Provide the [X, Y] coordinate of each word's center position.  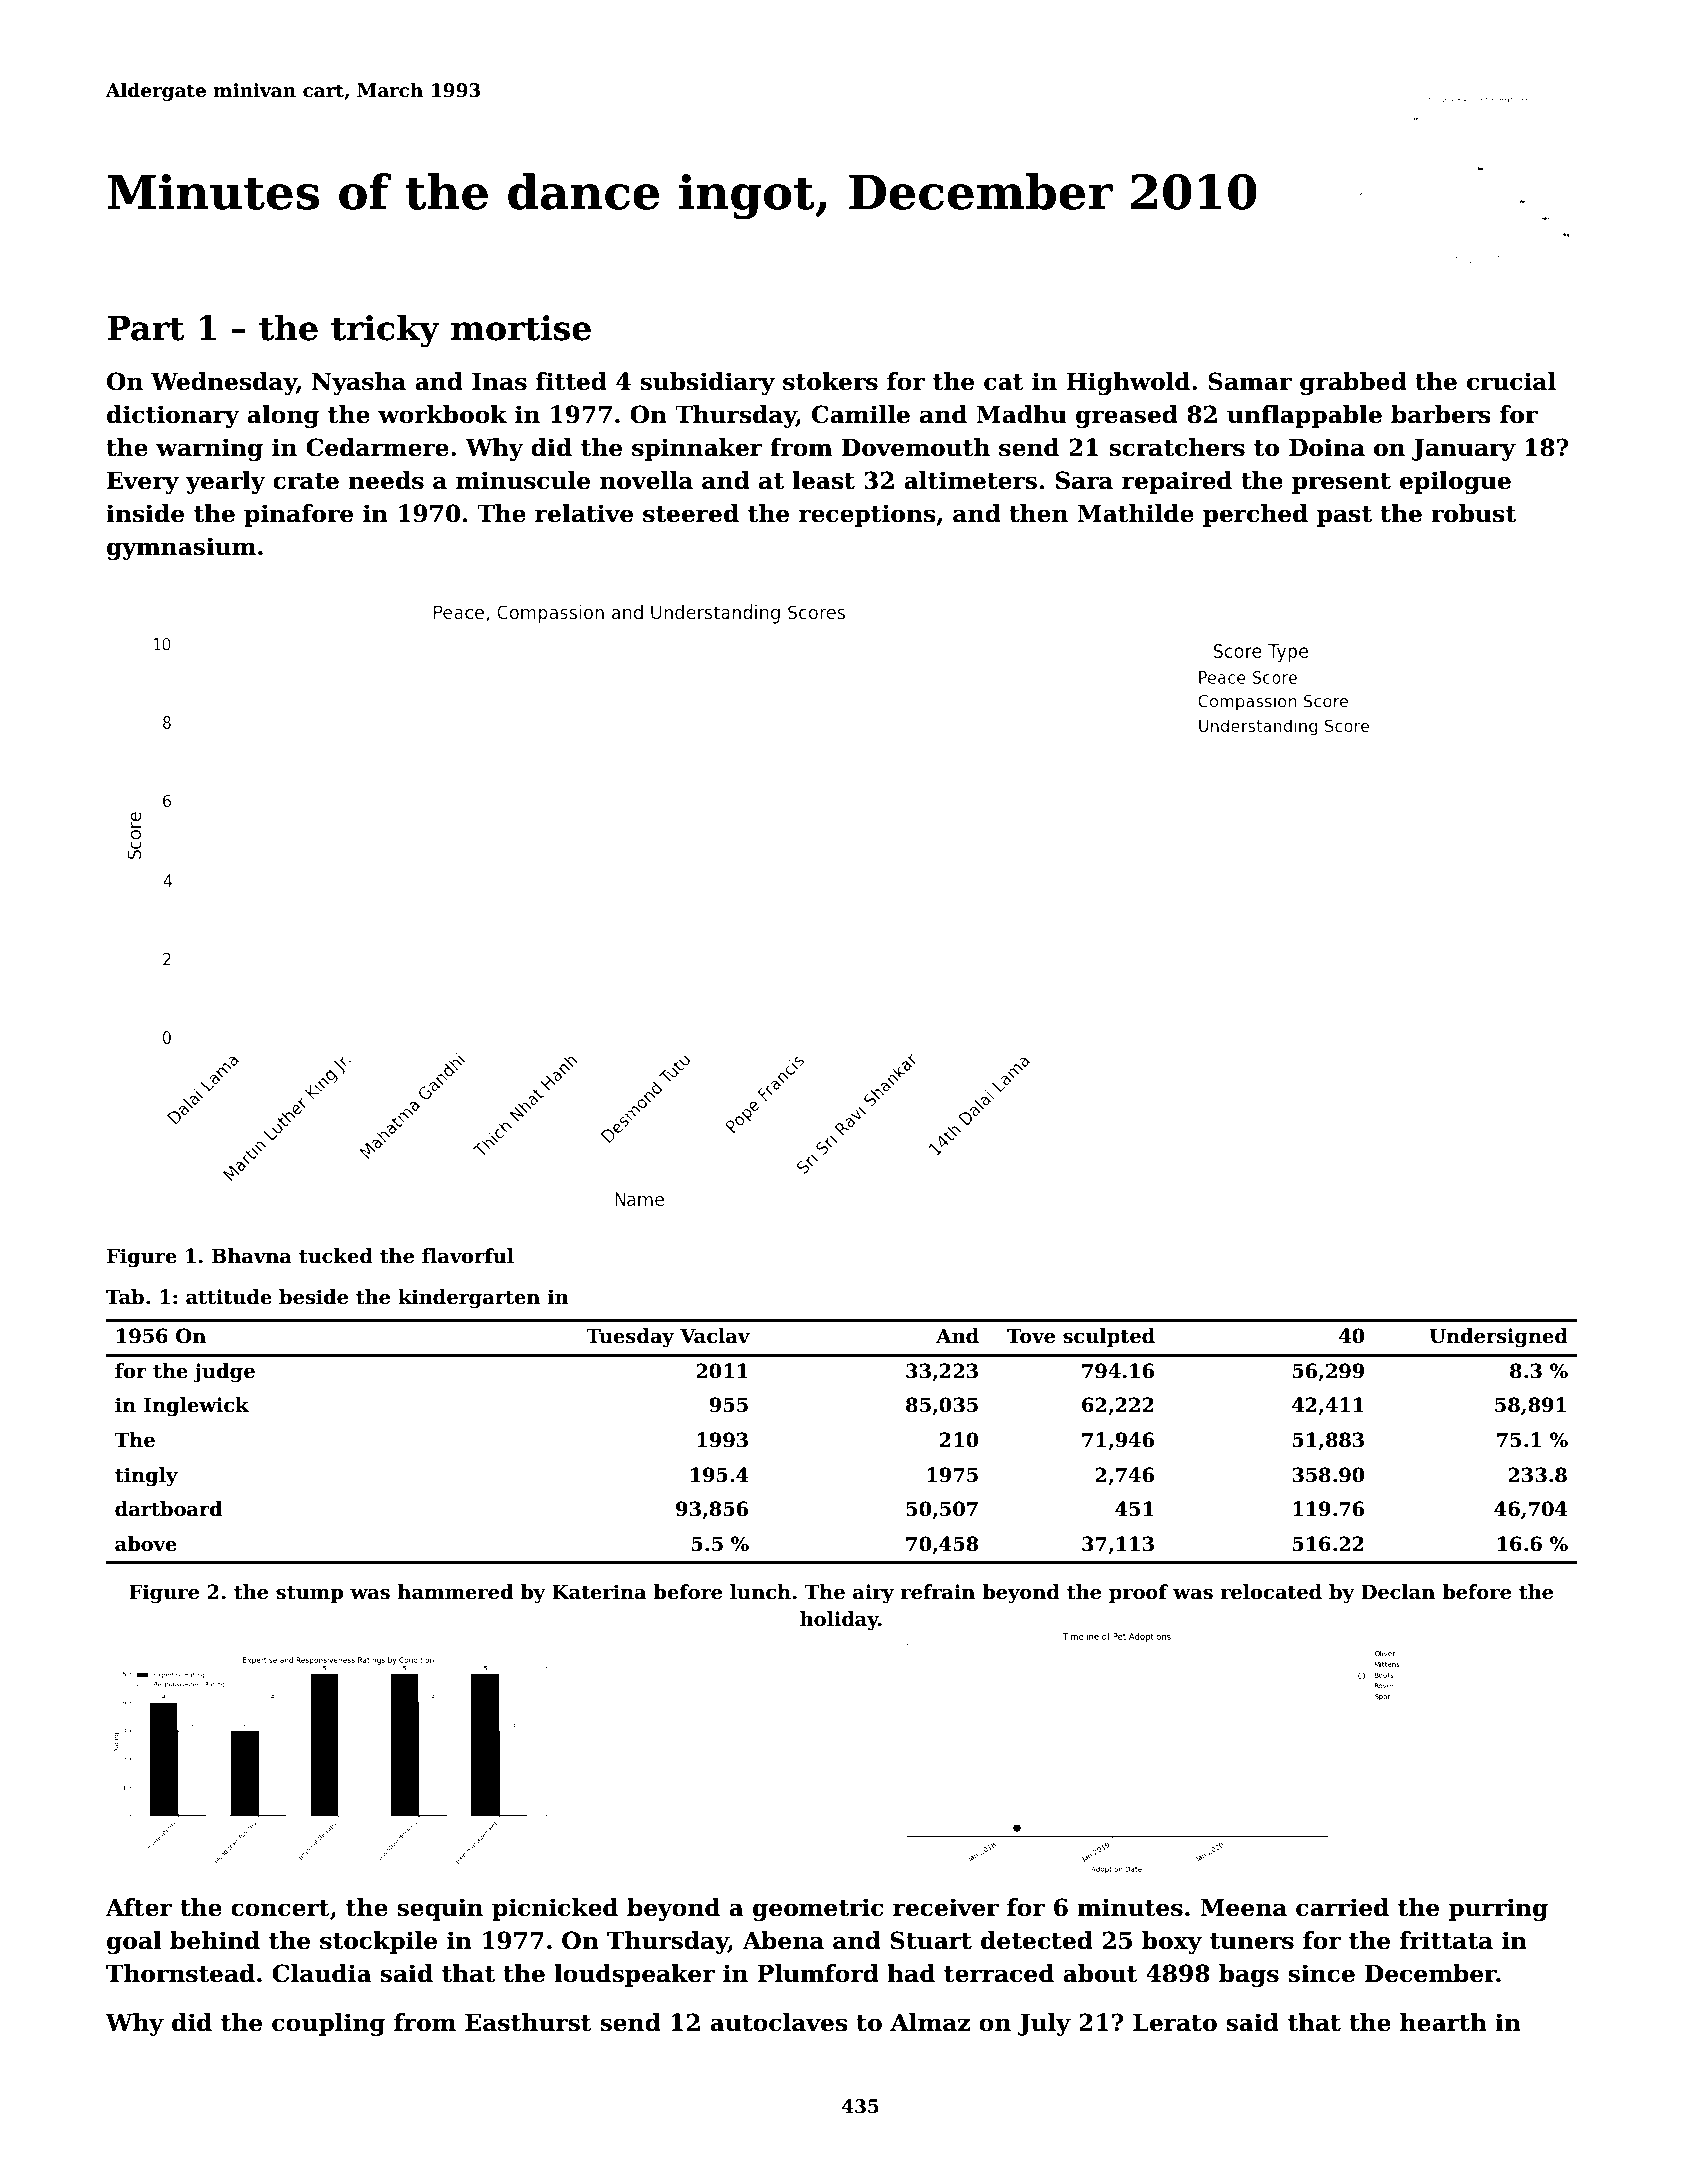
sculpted [1109, 1337]
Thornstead [180, 1973]
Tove [1031, 1336]
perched [1255, 515]
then [1038, 513]
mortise [521, 328]
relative [584, 513]
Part [145, 328]
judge [224, 1372]
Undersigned [1498, 1337]
